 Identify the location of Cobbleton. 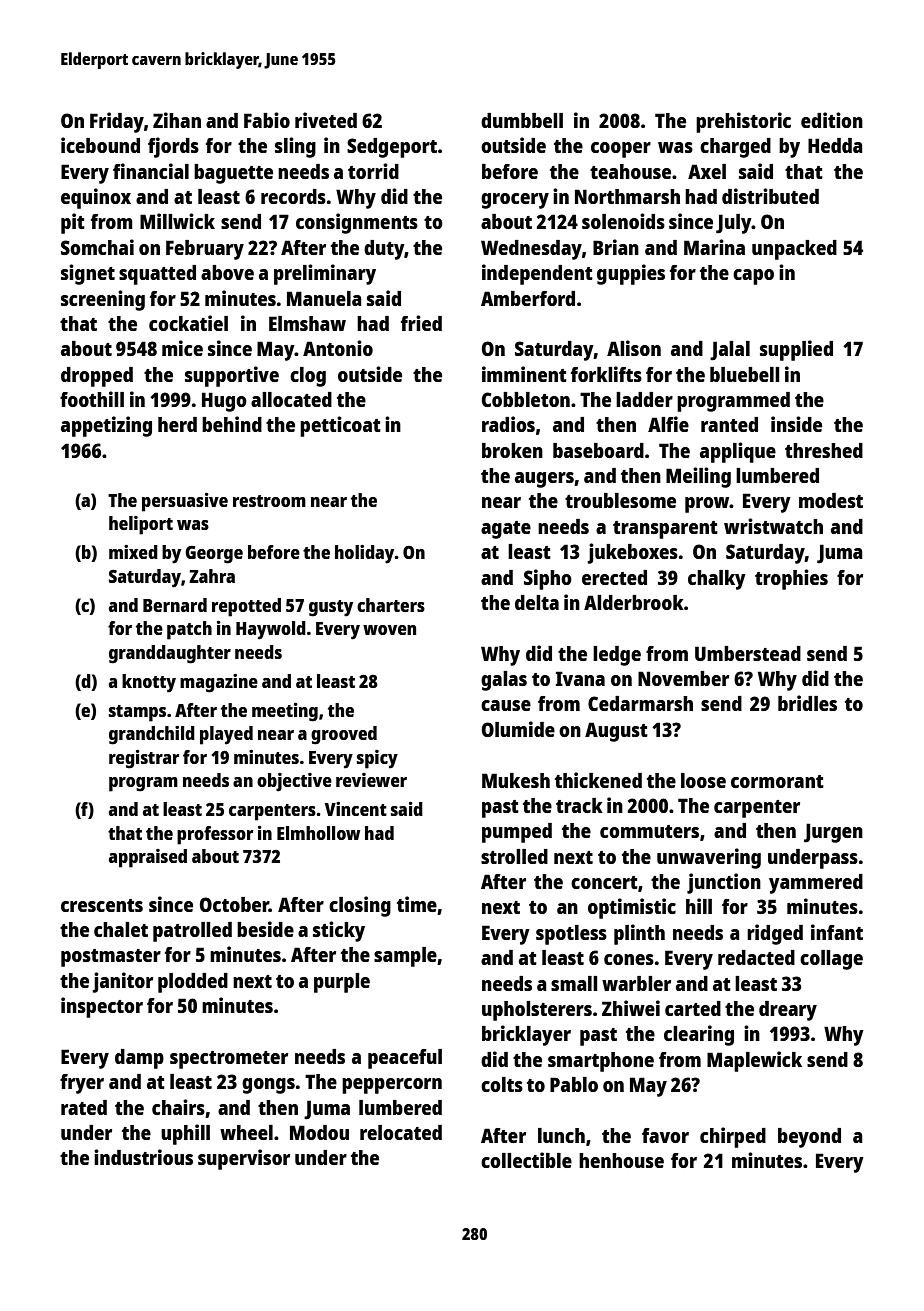
(526, 399).
